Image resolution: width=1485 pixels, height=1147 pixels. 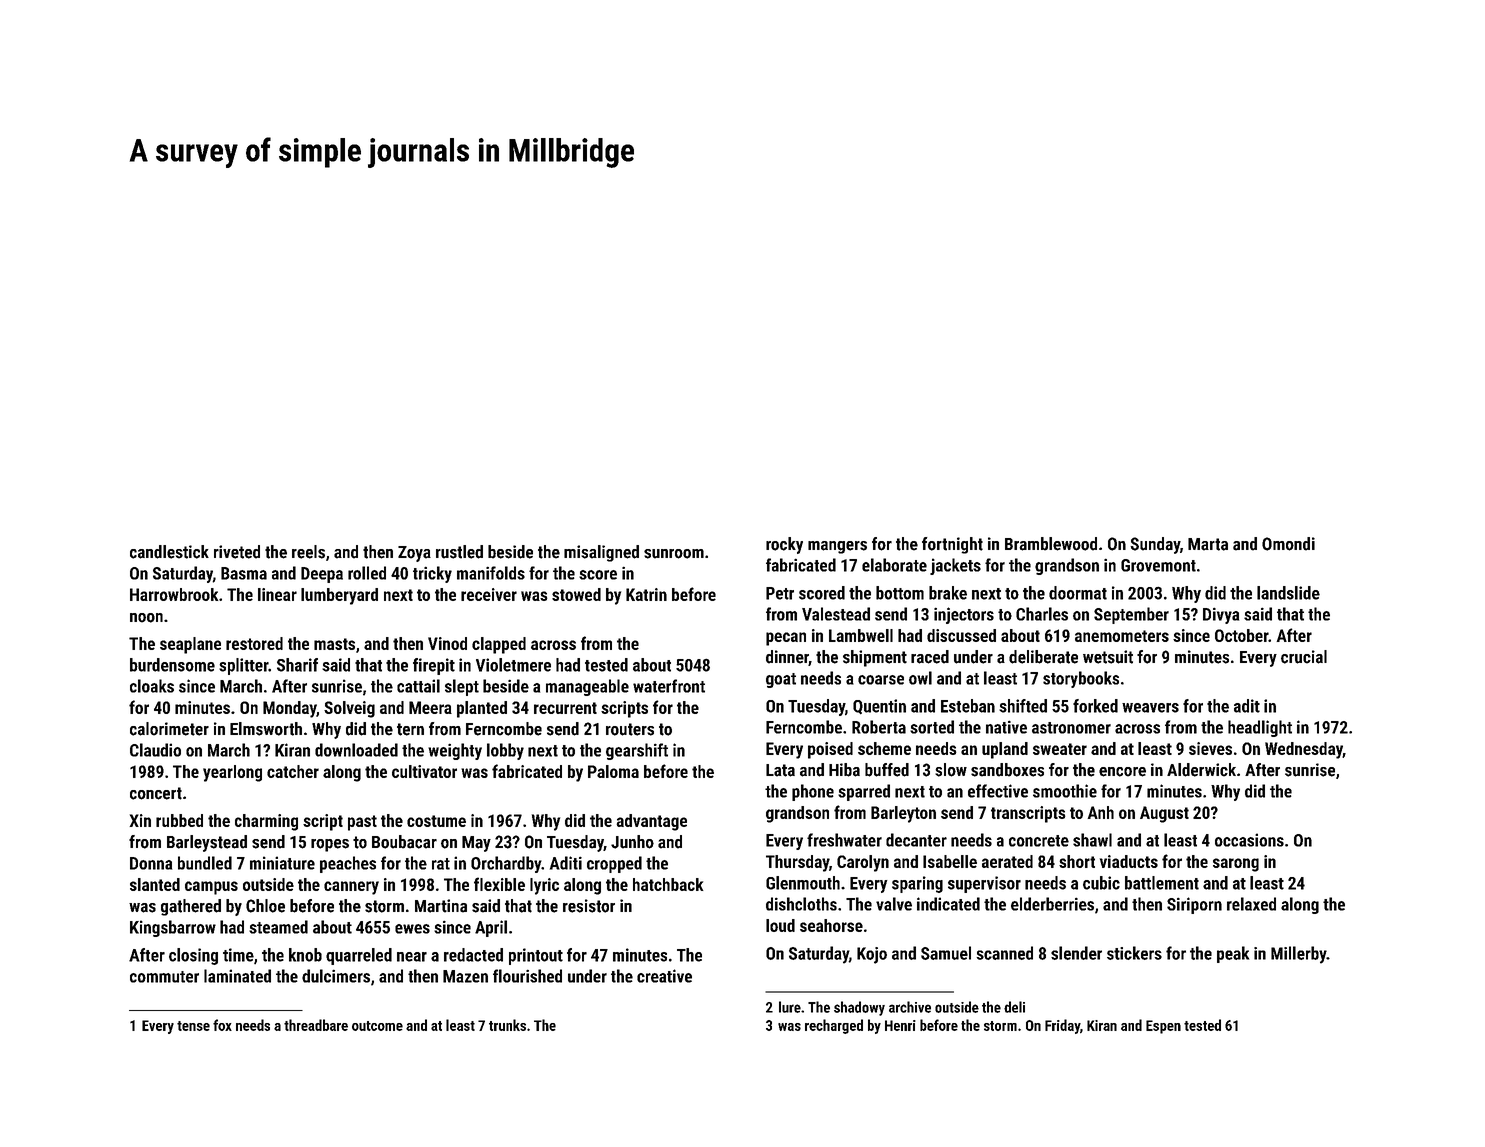 What do you see at coordinates (780, 593) in the screenshot?
I see `Petr` at bounding box center [780, 593].
